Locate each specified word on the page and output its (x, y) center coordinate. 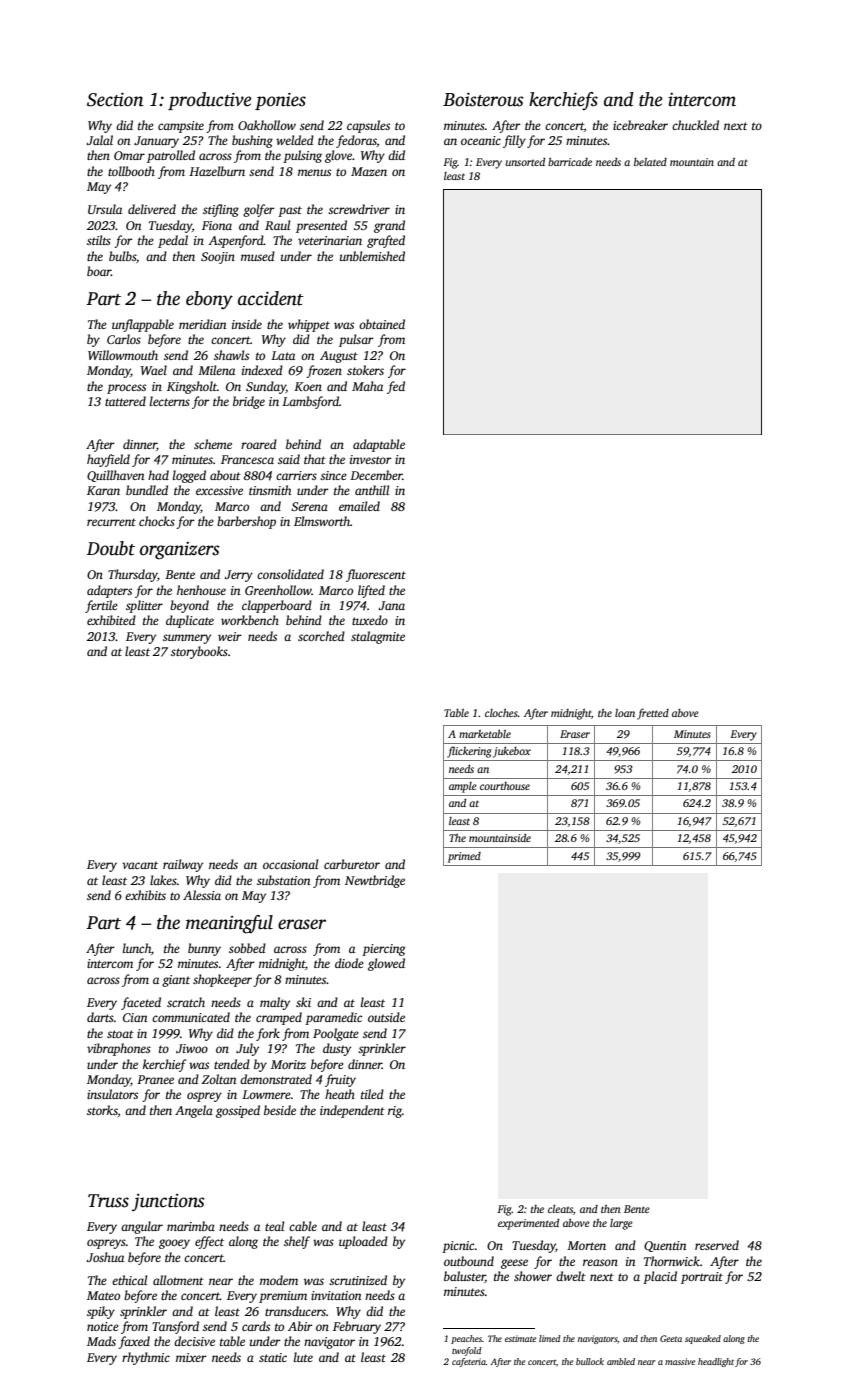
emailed (359, 506)
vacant (140, 865)
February (357, 1327)
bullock (590, 1361)
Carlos (124, 339)
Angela (194, 1111)
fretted (653, 714)
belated (650, 162)
